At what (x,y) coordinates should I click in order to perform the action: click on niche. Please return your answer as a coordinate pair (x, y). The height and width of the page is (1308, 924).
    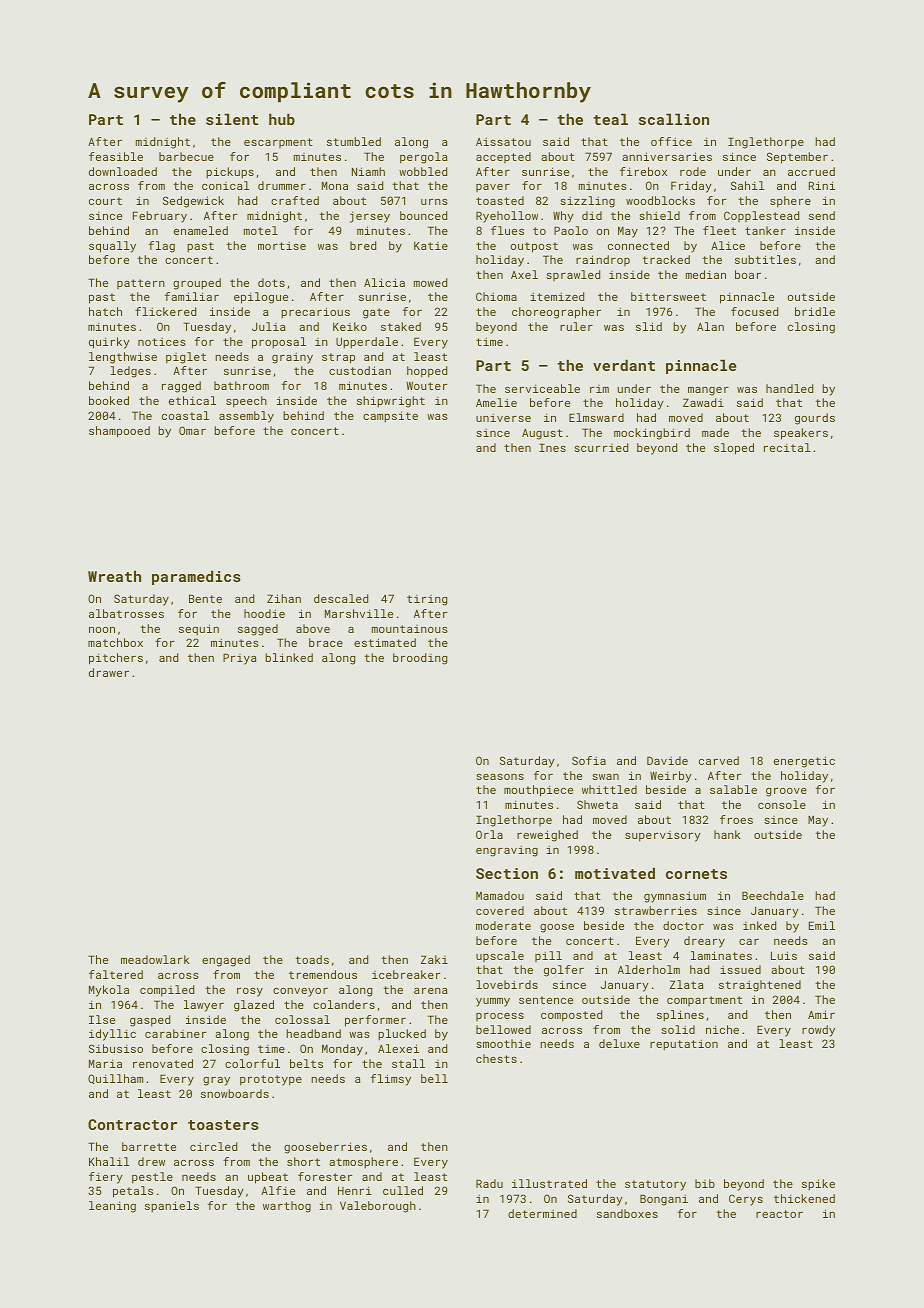
    Looking at the image, I should click on (722, 1029).
